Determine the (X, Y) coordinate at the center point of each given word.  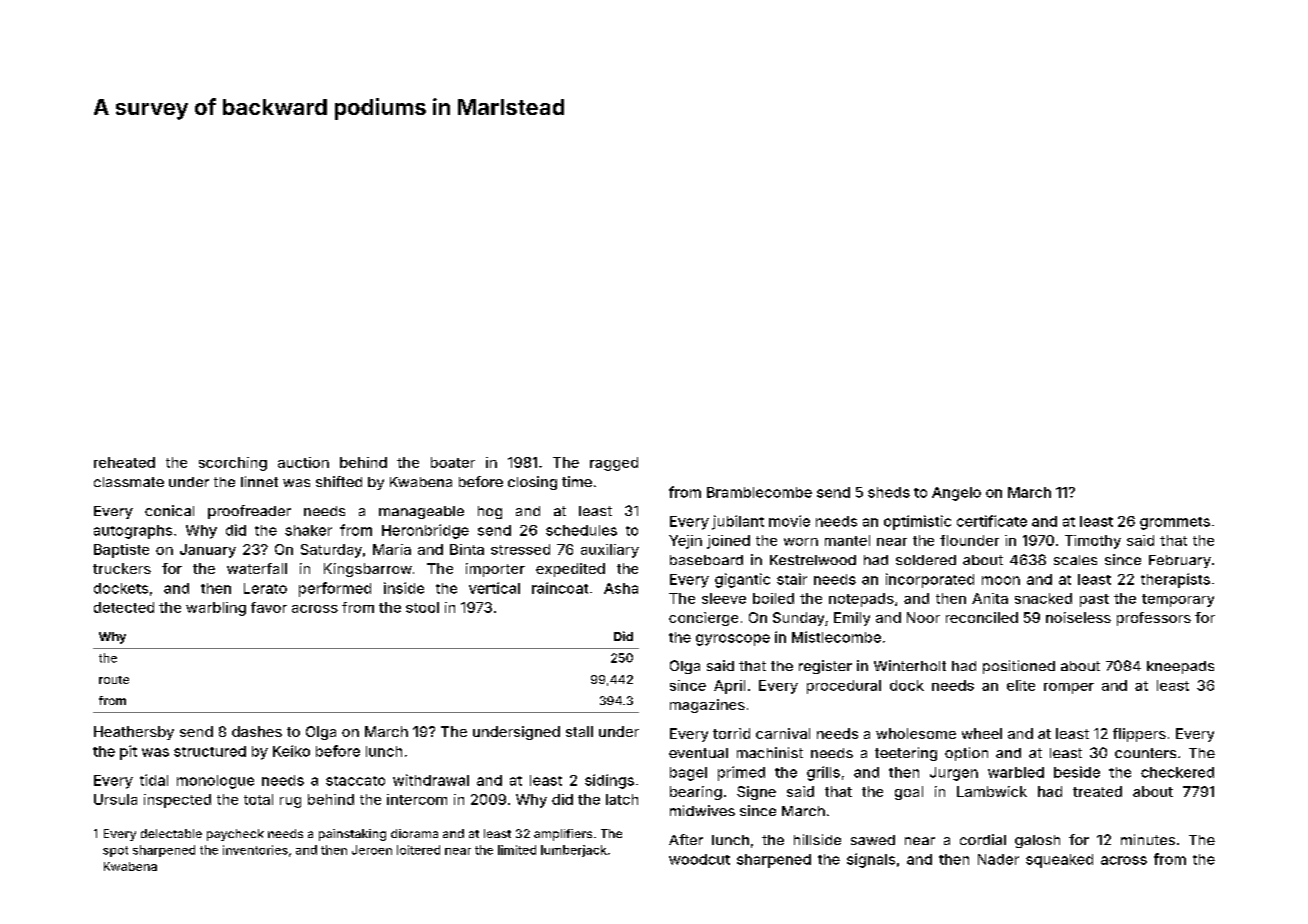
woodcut (699, 859)
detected (124, 607)
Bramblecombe (759, 492)
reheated (124, 462)
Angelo (956, 494)
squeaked (1059, 861)
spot (115, 851)
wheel (982, 733)
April (729, 687)
